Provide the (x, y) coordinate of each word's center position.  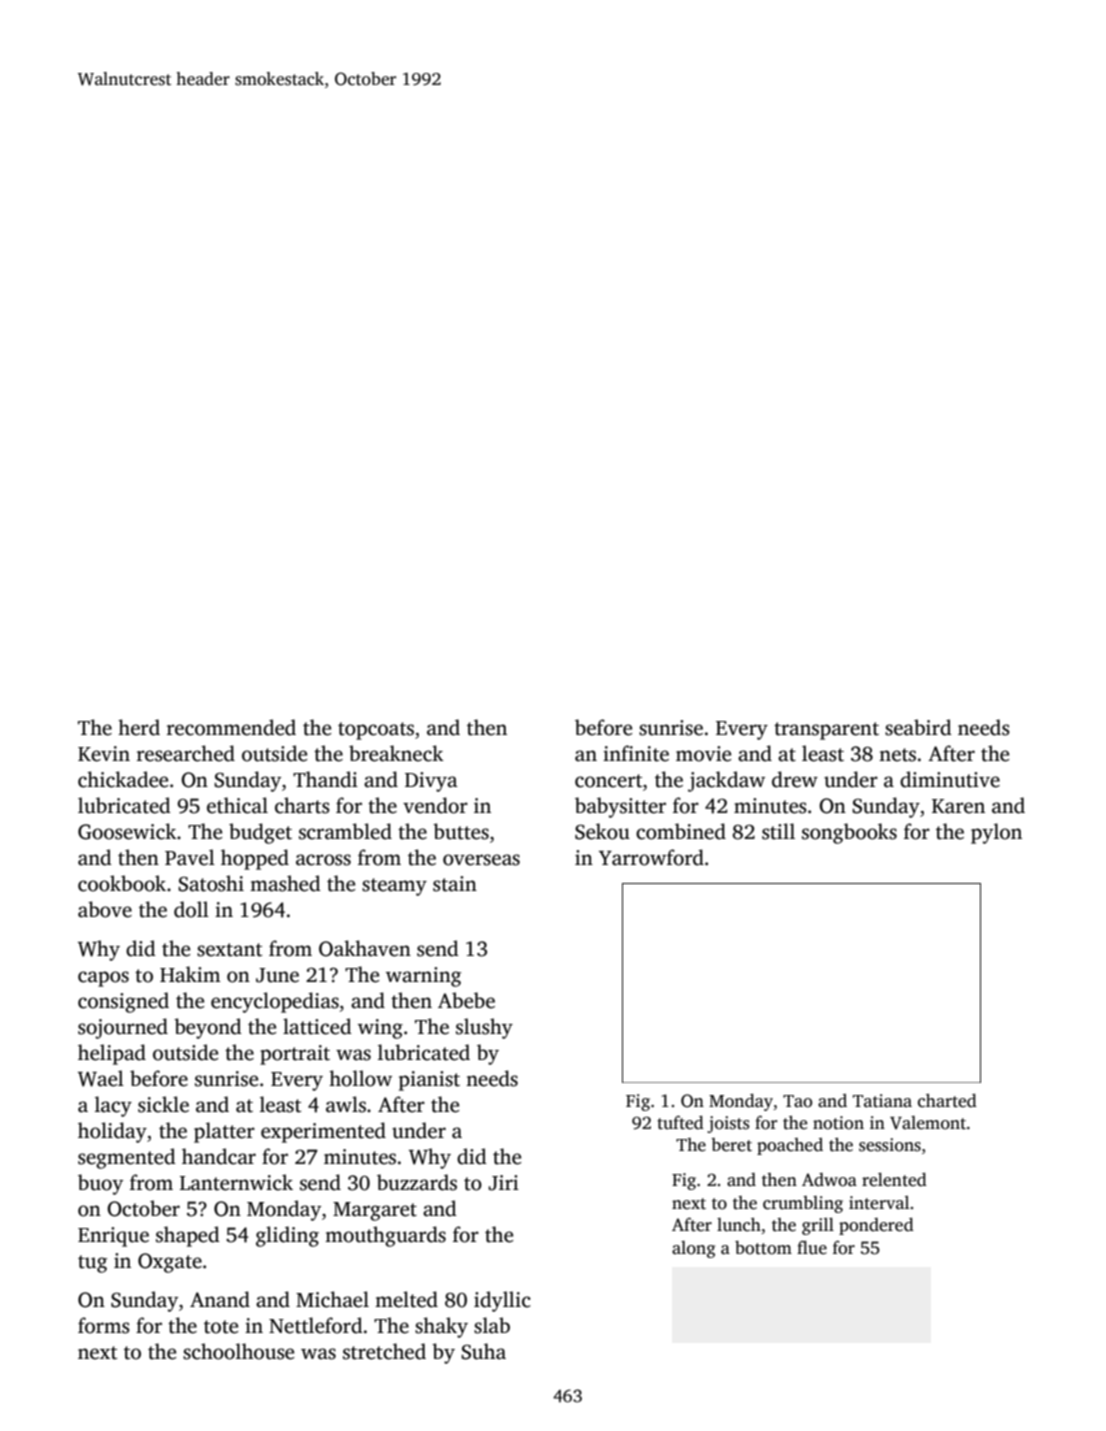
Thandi (325, 779)
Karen (958, 806)
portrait (295, 1055)
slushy (484, 1028)
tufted (680, 1123)
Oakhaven (365, 948)
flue (812, 1248)
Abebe (466, 1000)
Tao (797, 1101)
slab (492, 1325)
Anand (220, 1299)
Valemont (928, 1123)
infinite (636, 753)
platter (224, 1132)
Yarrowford (651, 857)
